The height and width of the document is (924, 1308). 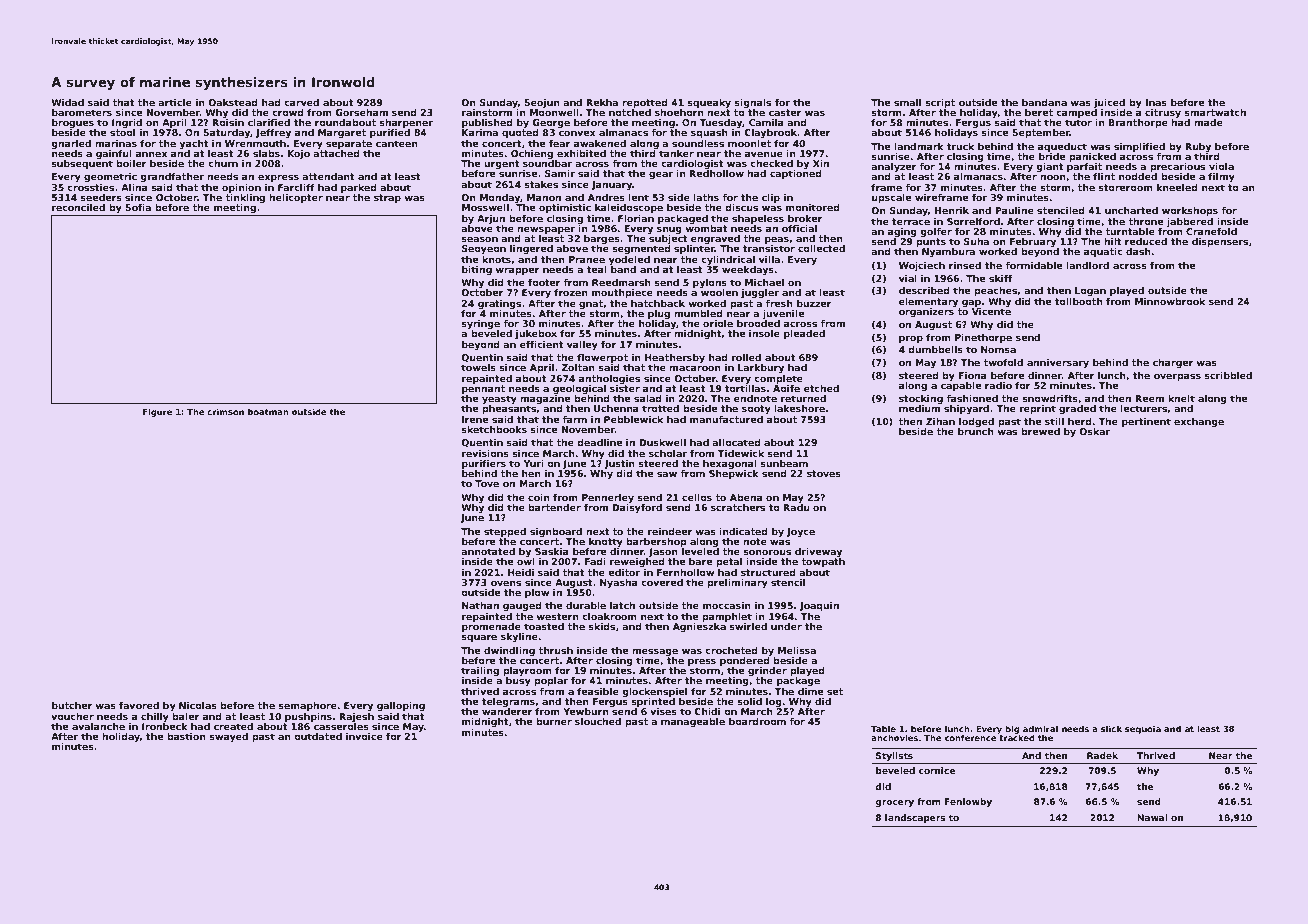 I want to click on biting, so click(x=477, y=270).
